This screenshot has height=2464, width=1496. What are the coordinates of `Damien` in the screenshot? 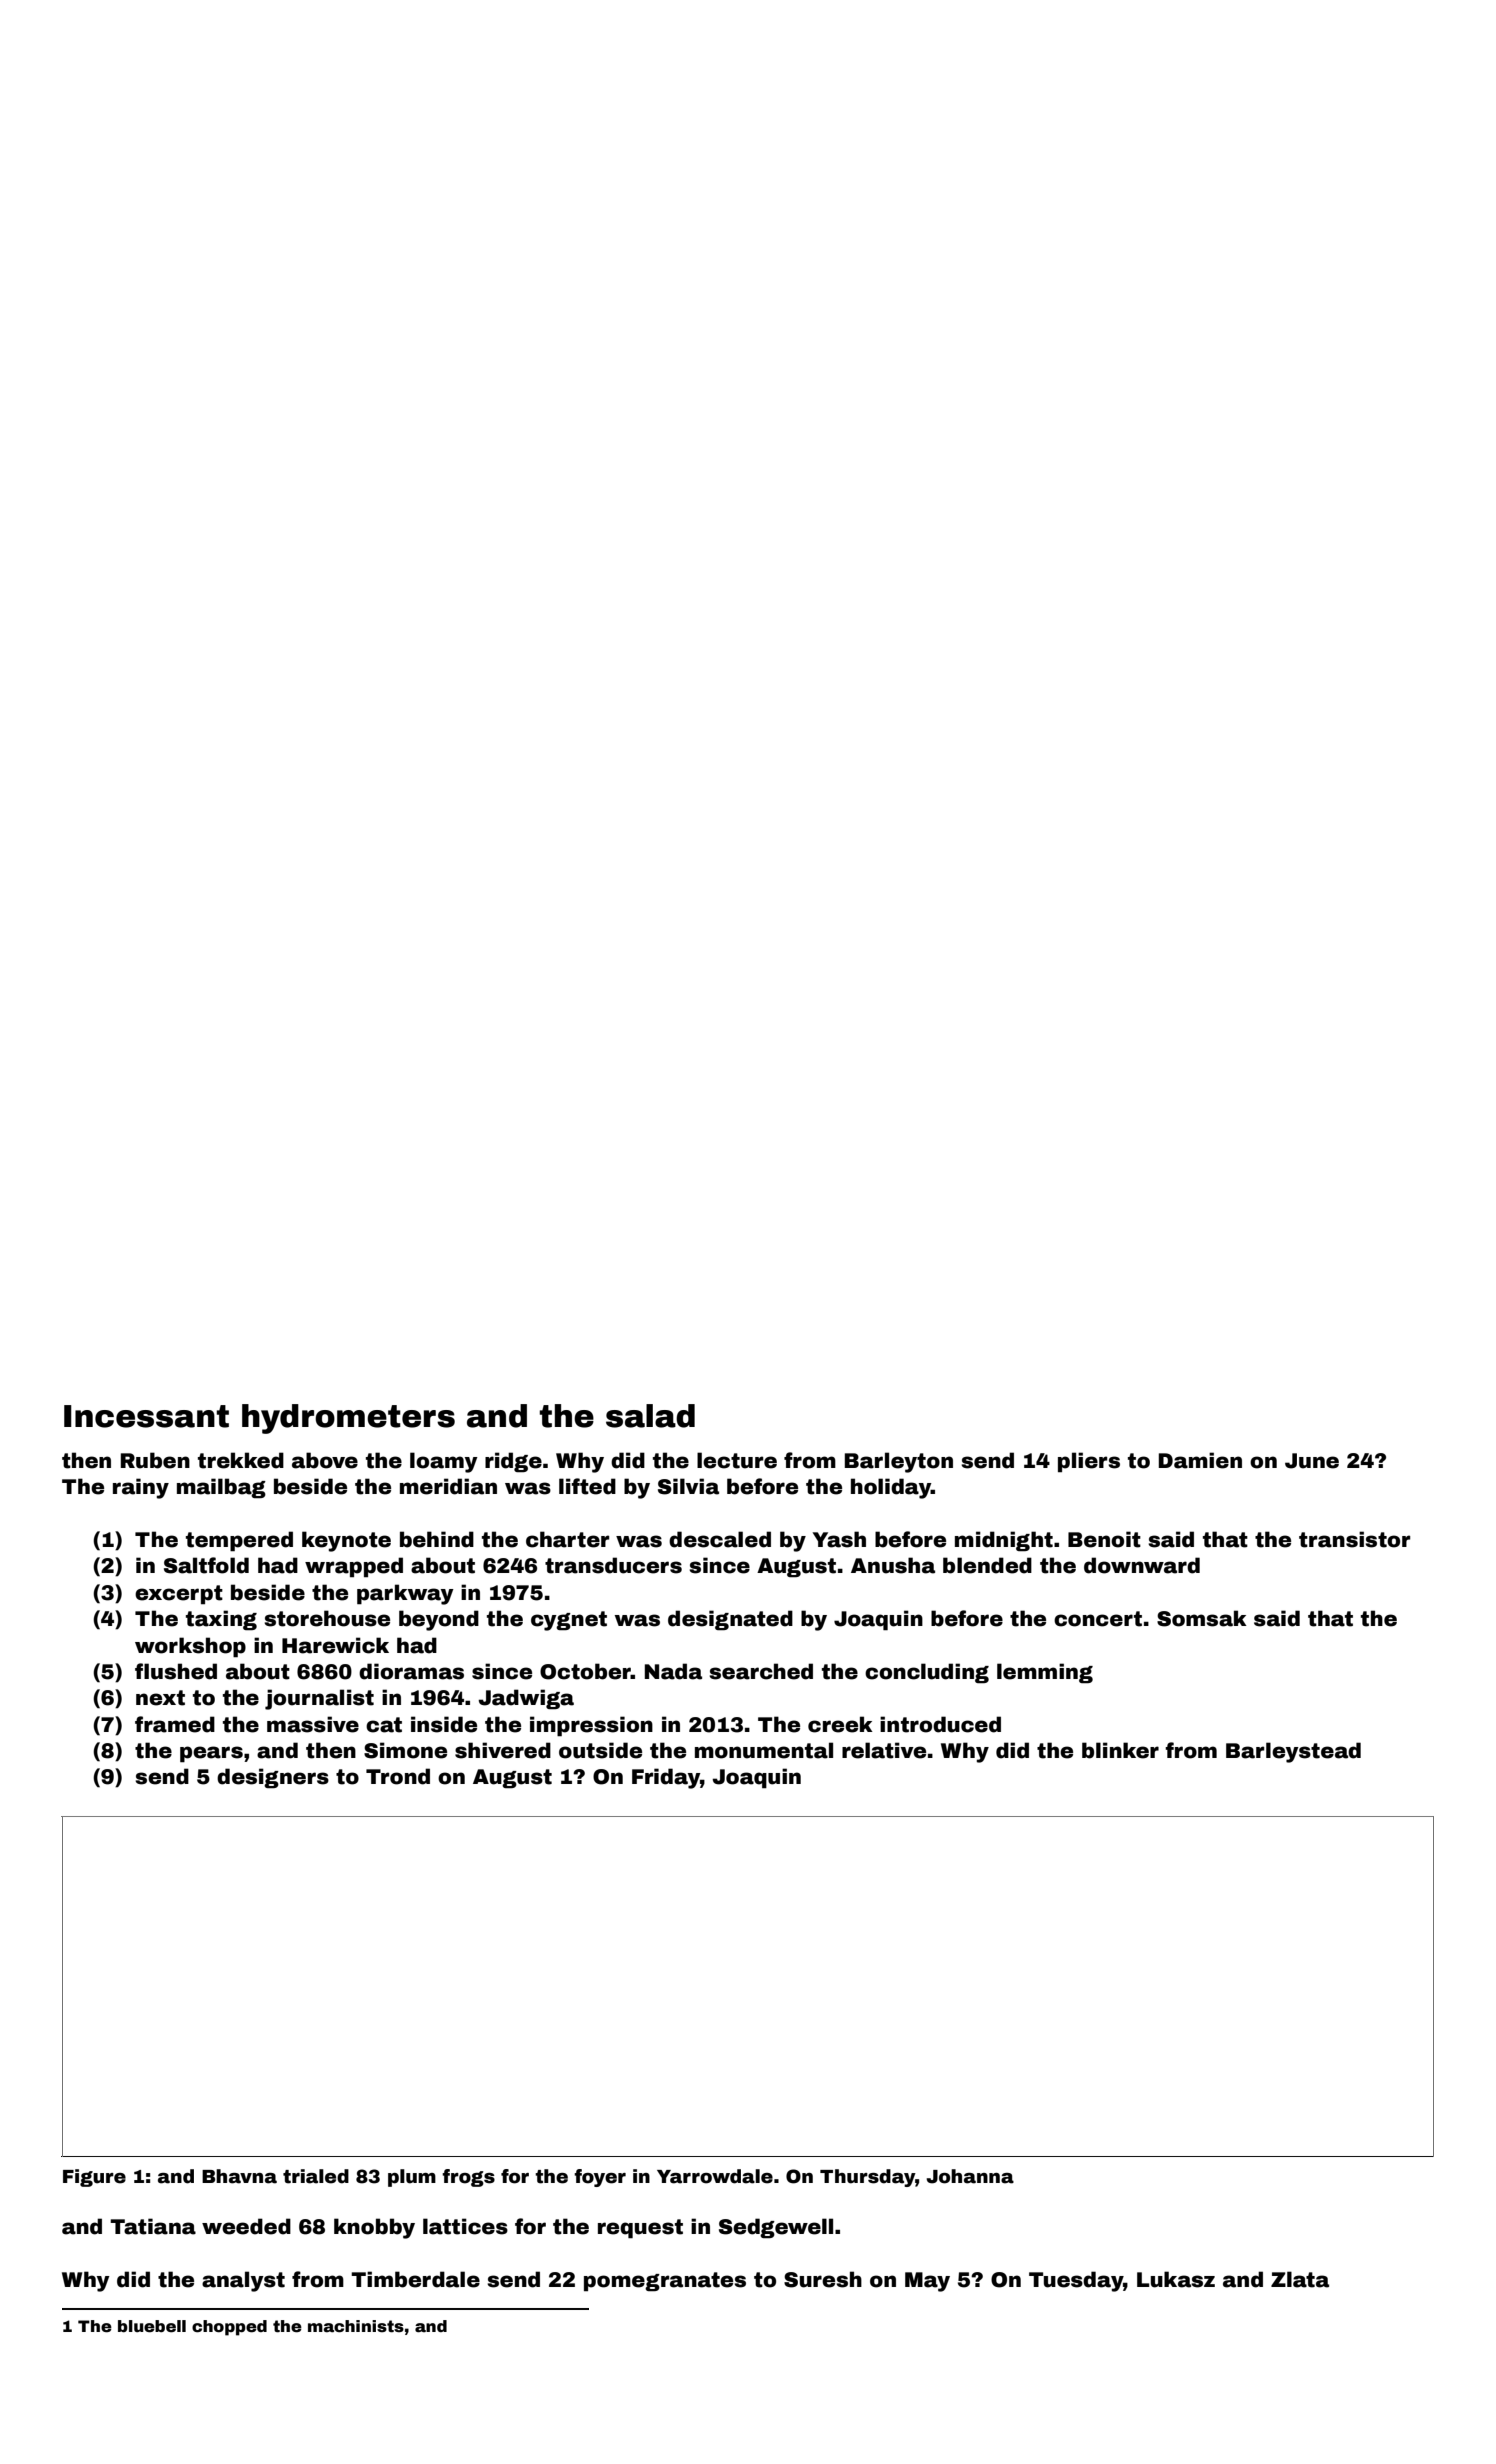 It's located at (1200, 1460).
